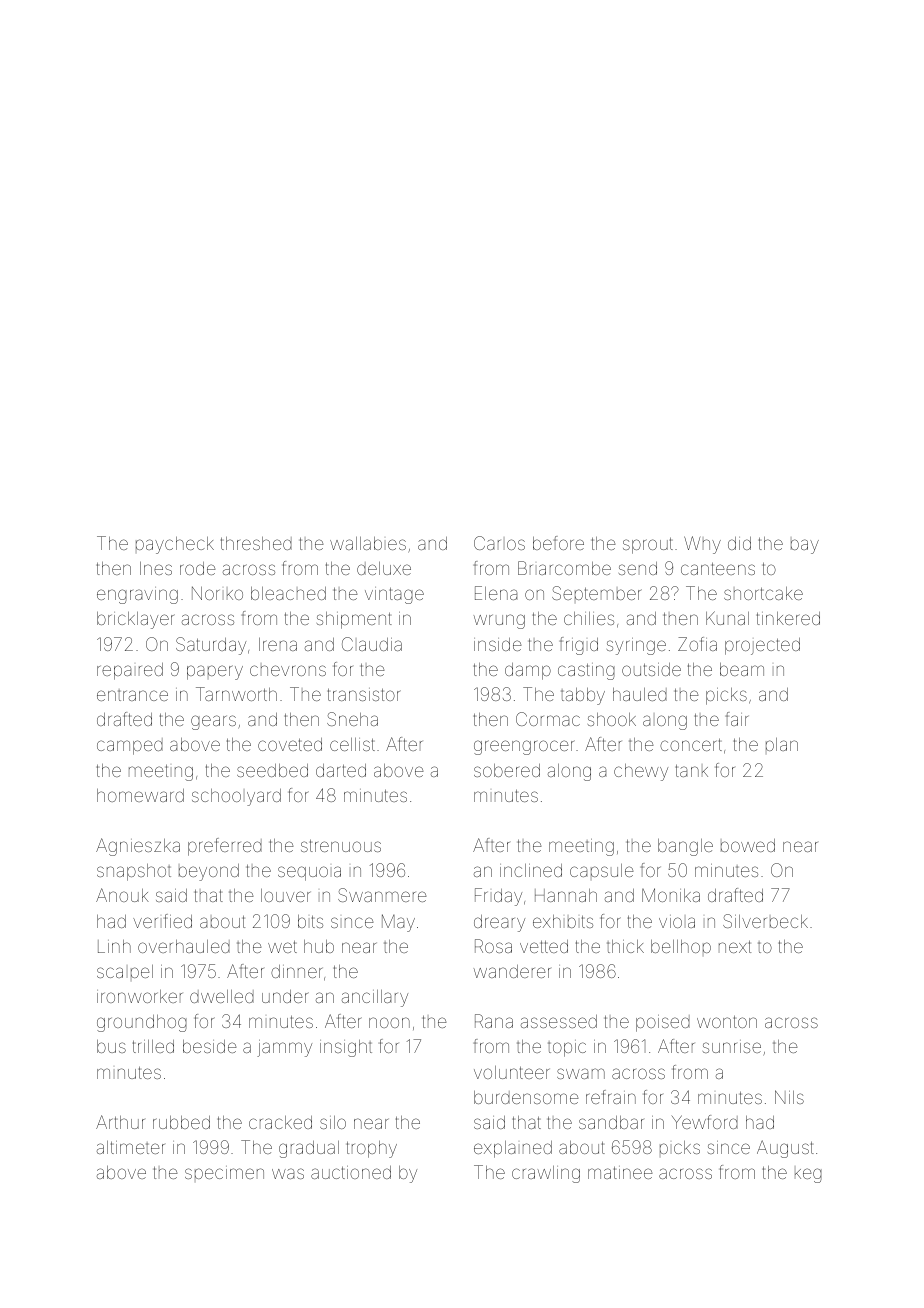 Image resolution: width=924 pixels, height=1308 pixels. Describe the element at coordinates (748, 845) in the screenshot. I see `bowed` at that location.
